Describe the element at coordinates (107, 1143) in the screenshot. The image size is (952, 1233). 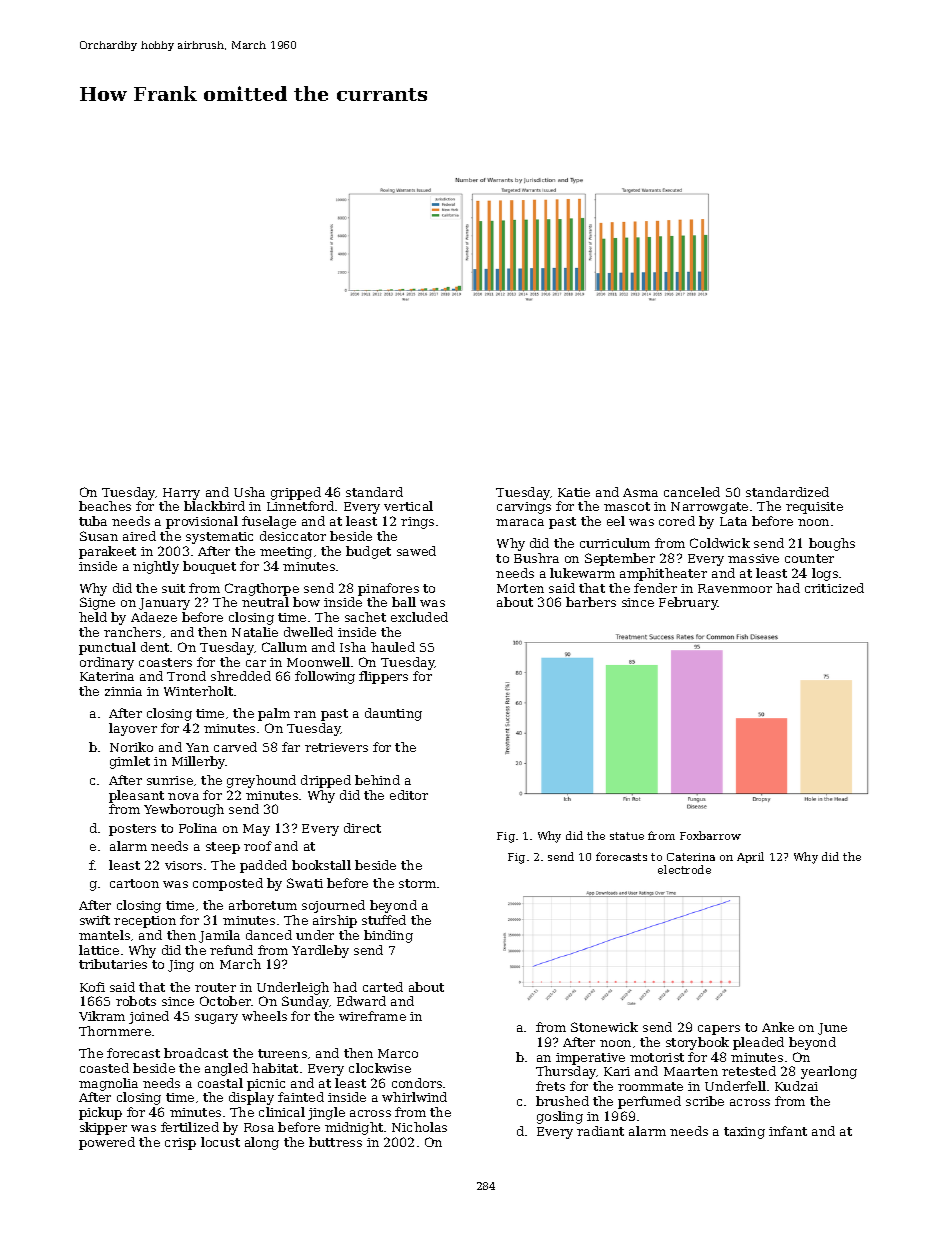
I see `powered` at that location.
